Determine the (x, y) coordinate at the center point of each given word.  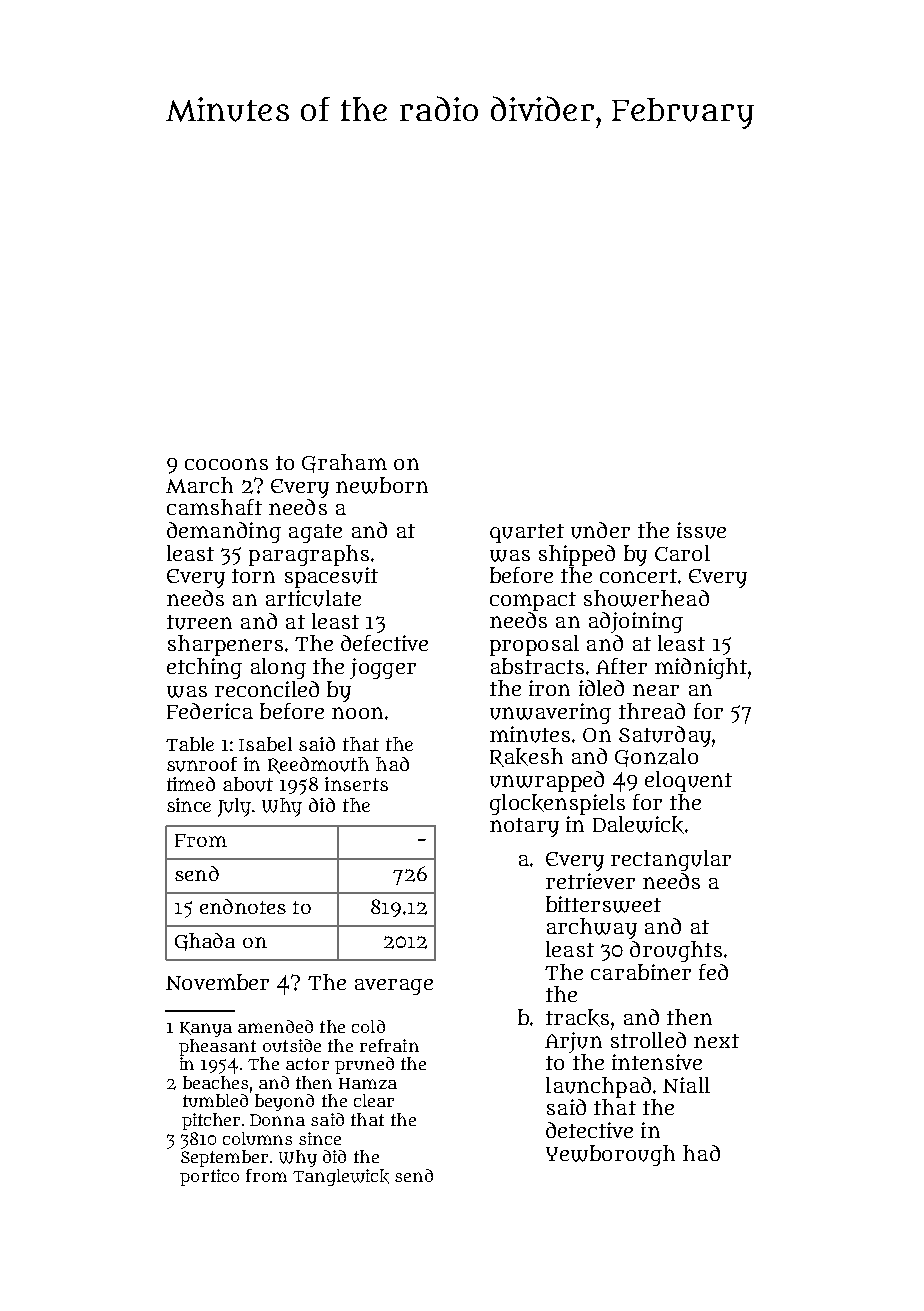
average (394, 987)
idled (601, 688)
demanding (224, 532)
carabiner (641, 972)
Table (190, 744)
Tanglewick (341, 1177)
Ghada (205, 942)
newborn (382, 485)
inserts (356, 784)
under (600, 530)
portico (209, 1177)
